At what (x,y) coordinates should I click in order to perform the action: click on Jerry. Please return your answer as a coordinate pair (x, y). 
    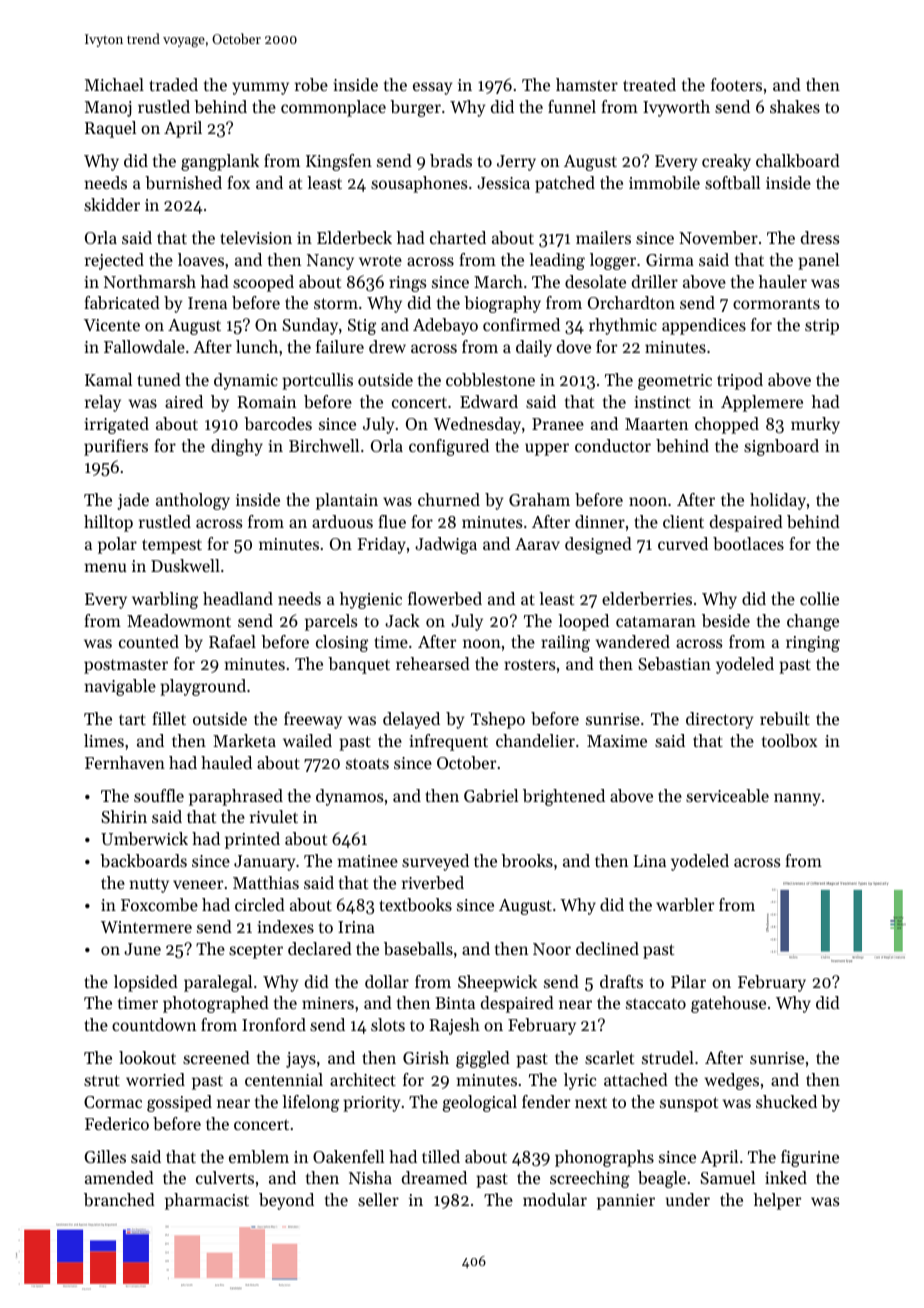
    Looking at the image, I should click on (516, 163).
